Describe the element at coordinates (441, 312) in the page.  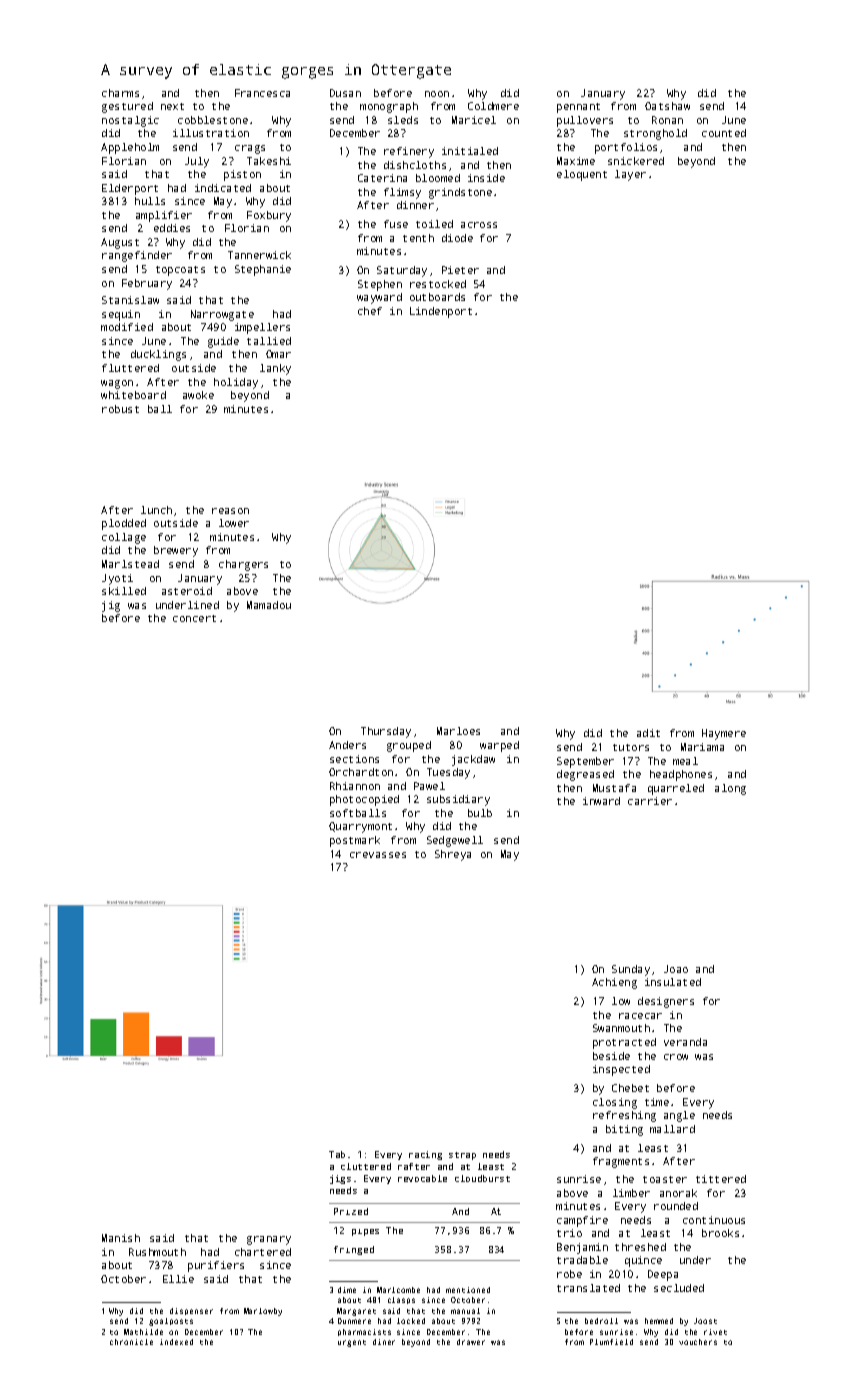
I see `Lindenport` at that location.
